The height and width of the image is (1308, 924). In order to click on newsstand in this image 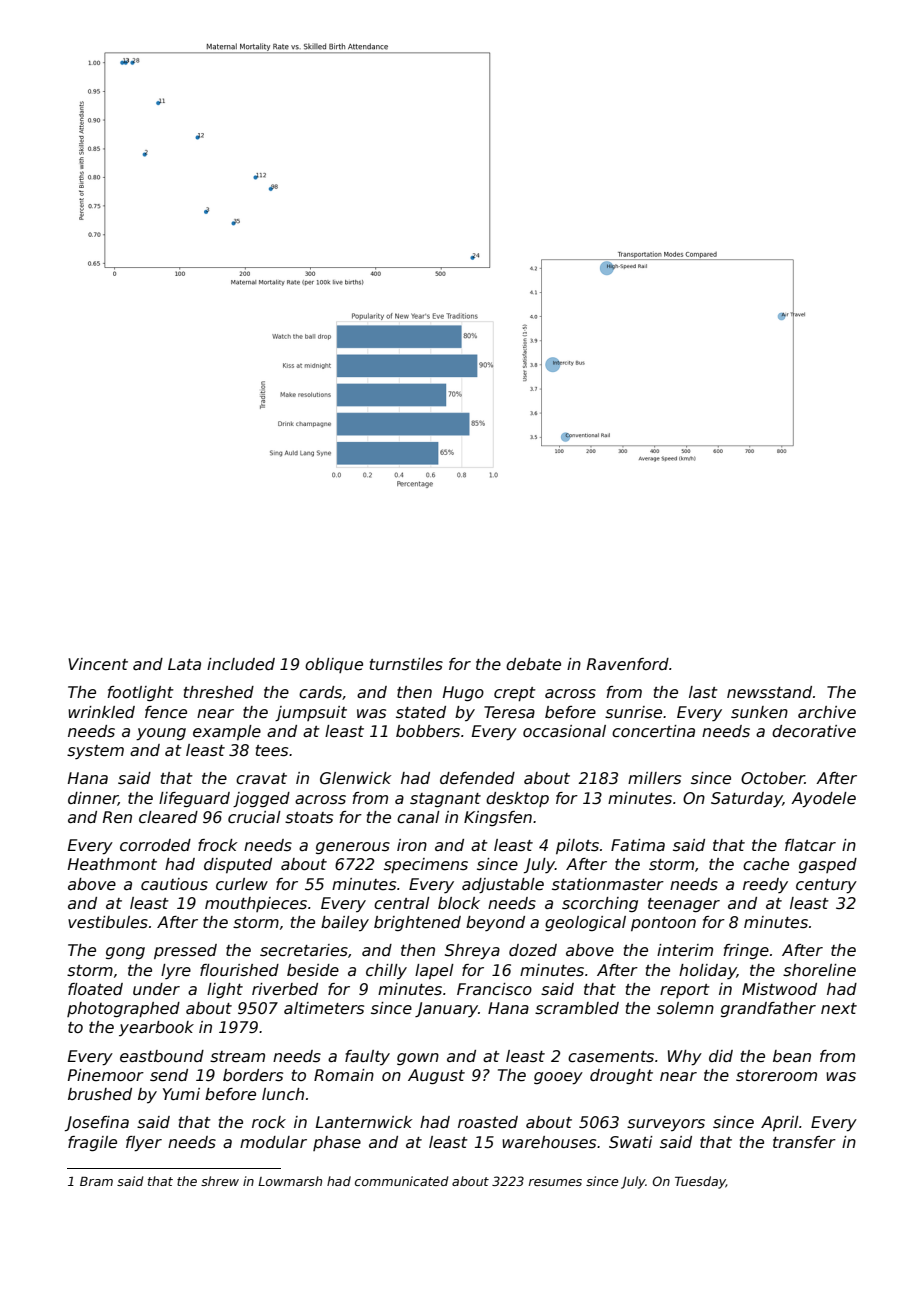, I will do `click(769, 692)`.
